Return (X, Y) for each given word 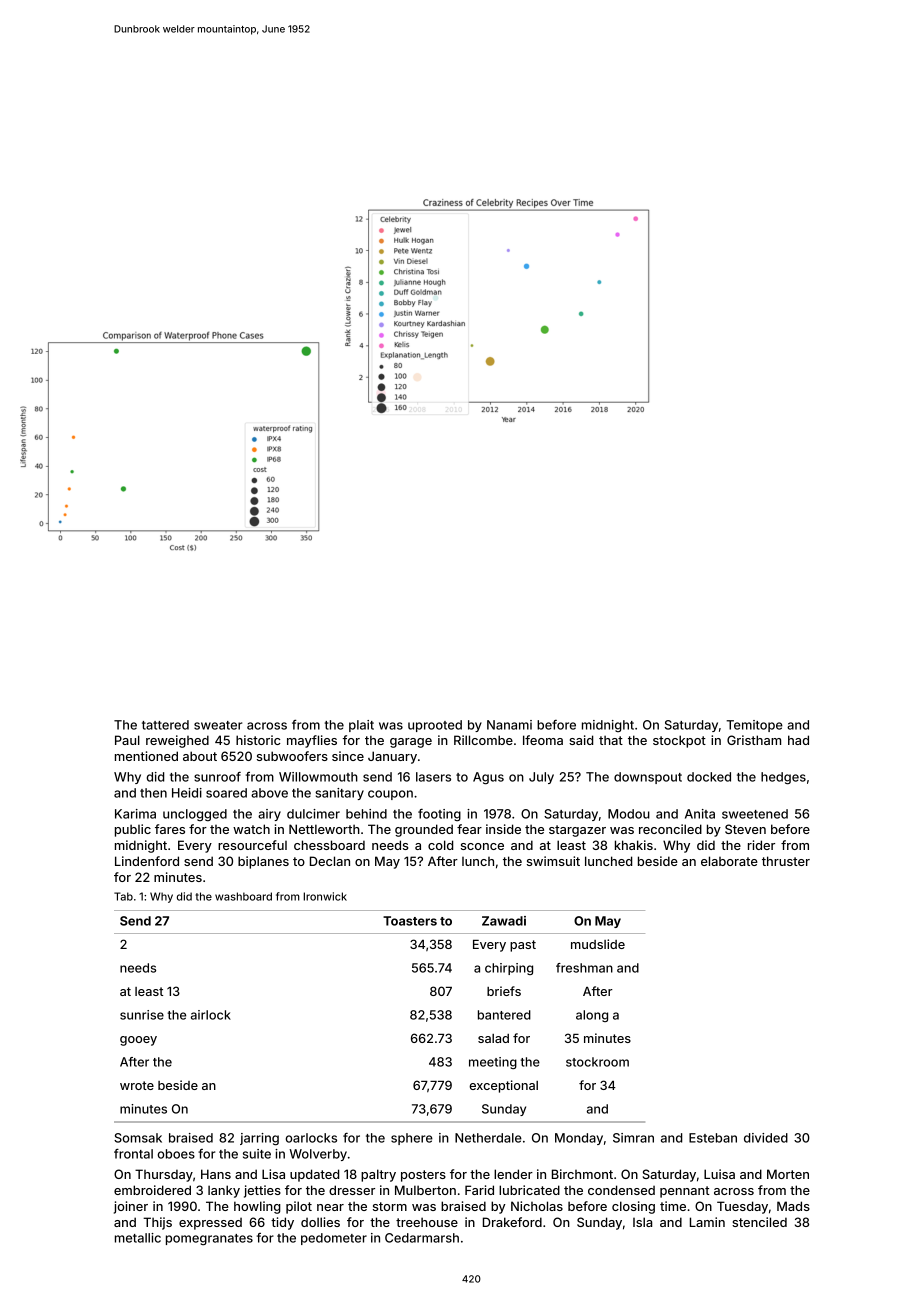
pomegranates (209, 1239)
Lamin (707, 1222)
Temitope (754, 726)
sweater (218, 725)
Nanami (509, 725)
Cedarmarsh (422, 1238)
